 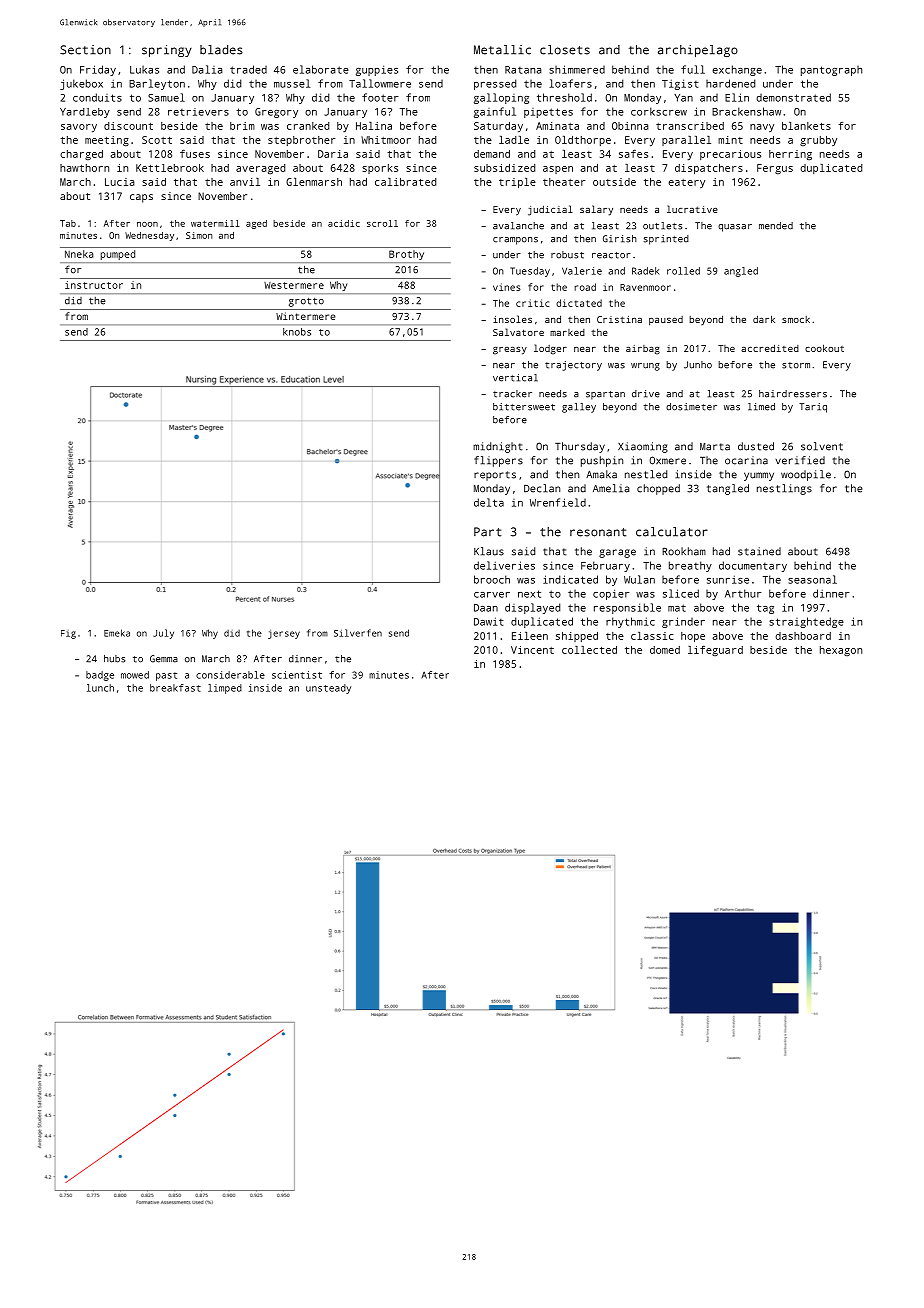 What do you see at coordinates (85, 50) in the screenshot?
I see `Section` at bounding box center [85, 50].
